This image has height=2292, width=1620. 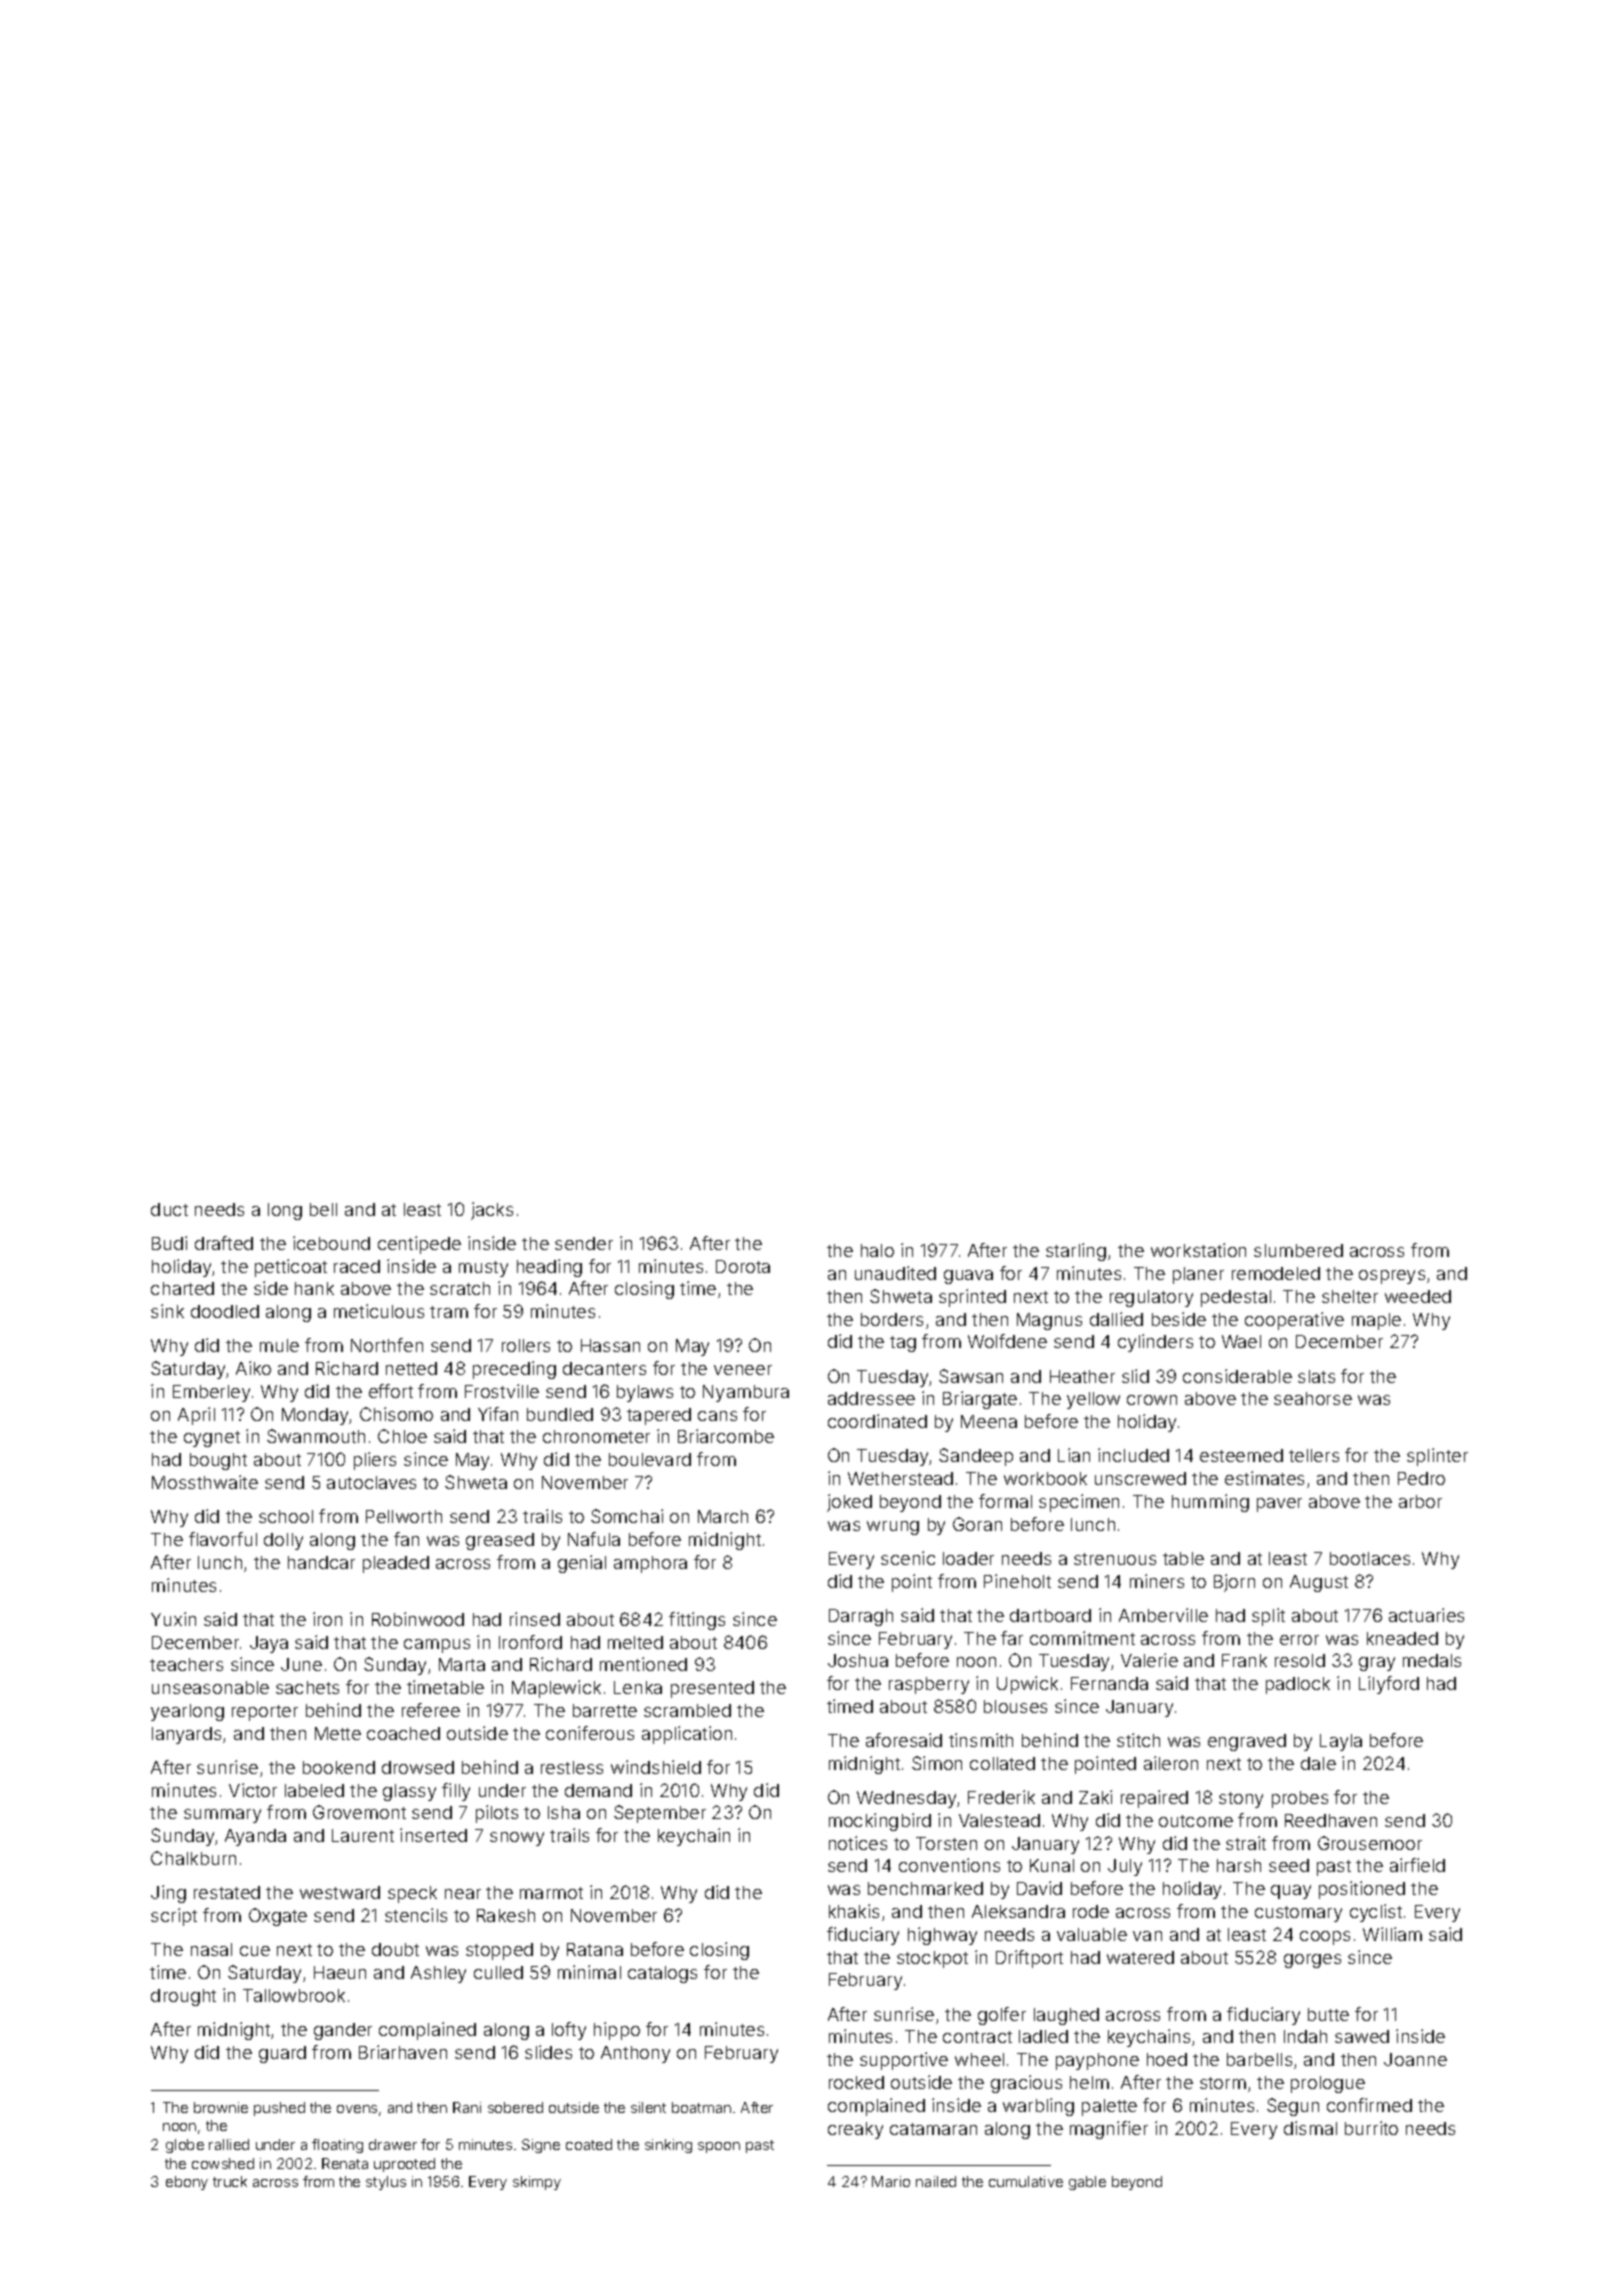 What do you see at coordinates (977, 1524) in the image?
I see `Goran` at bounding box center [977, 1524].
